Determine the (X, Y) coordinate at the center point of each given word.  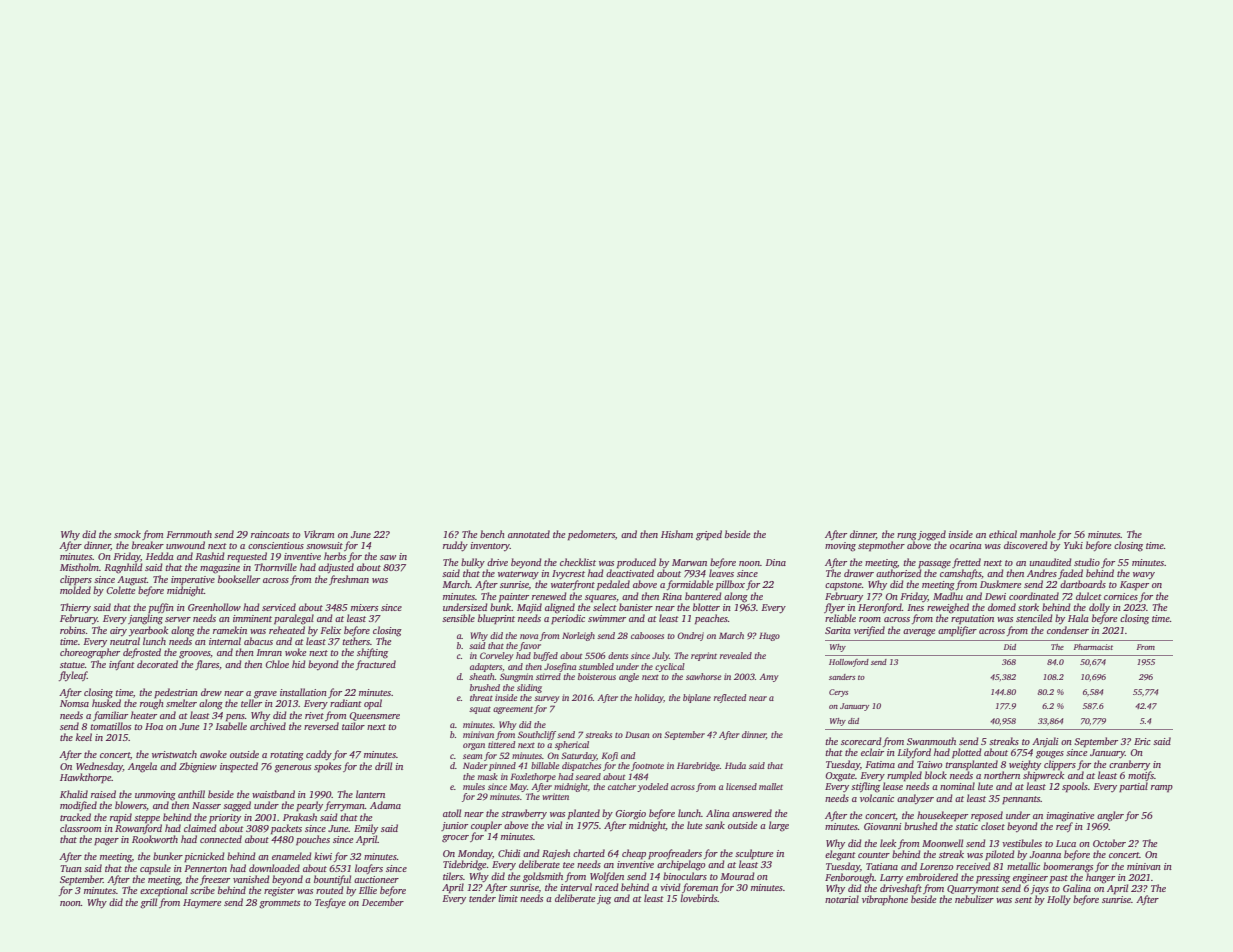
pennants (1021, 800)
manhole (1038, 534)
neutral (125, 641)
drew (211, 692)
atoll (452, 813)
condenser (1068, 630)
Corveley (497, 656)
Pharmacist (1093, 647)
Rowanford (138, 829)
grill (148, 903)
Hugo (769, 636)
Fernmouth (189, 534)
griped (709, 535)
